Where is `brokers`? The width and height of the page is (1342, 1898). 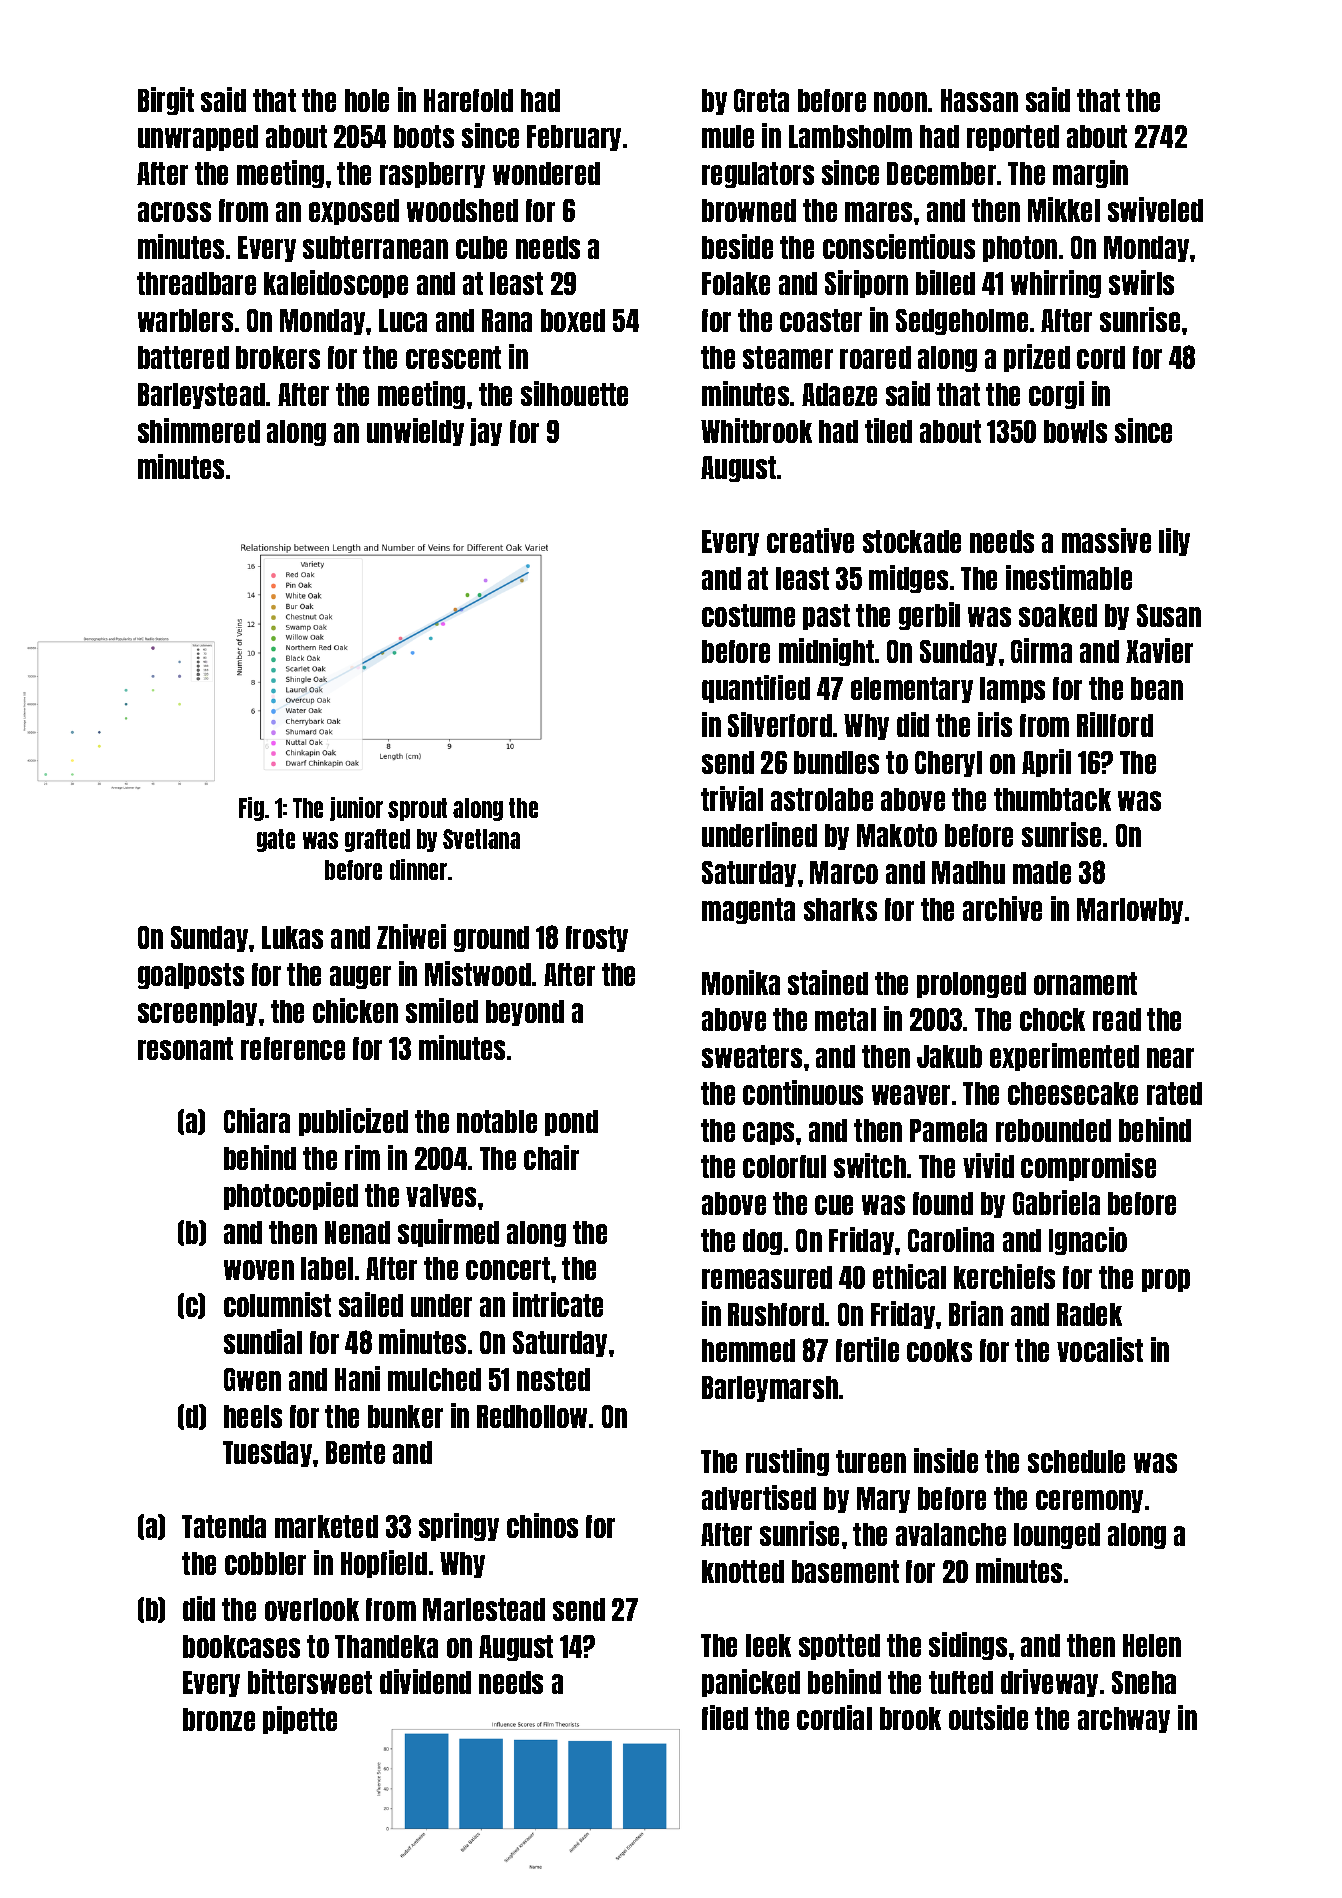 brokers is located at coordinates (278, 357).
